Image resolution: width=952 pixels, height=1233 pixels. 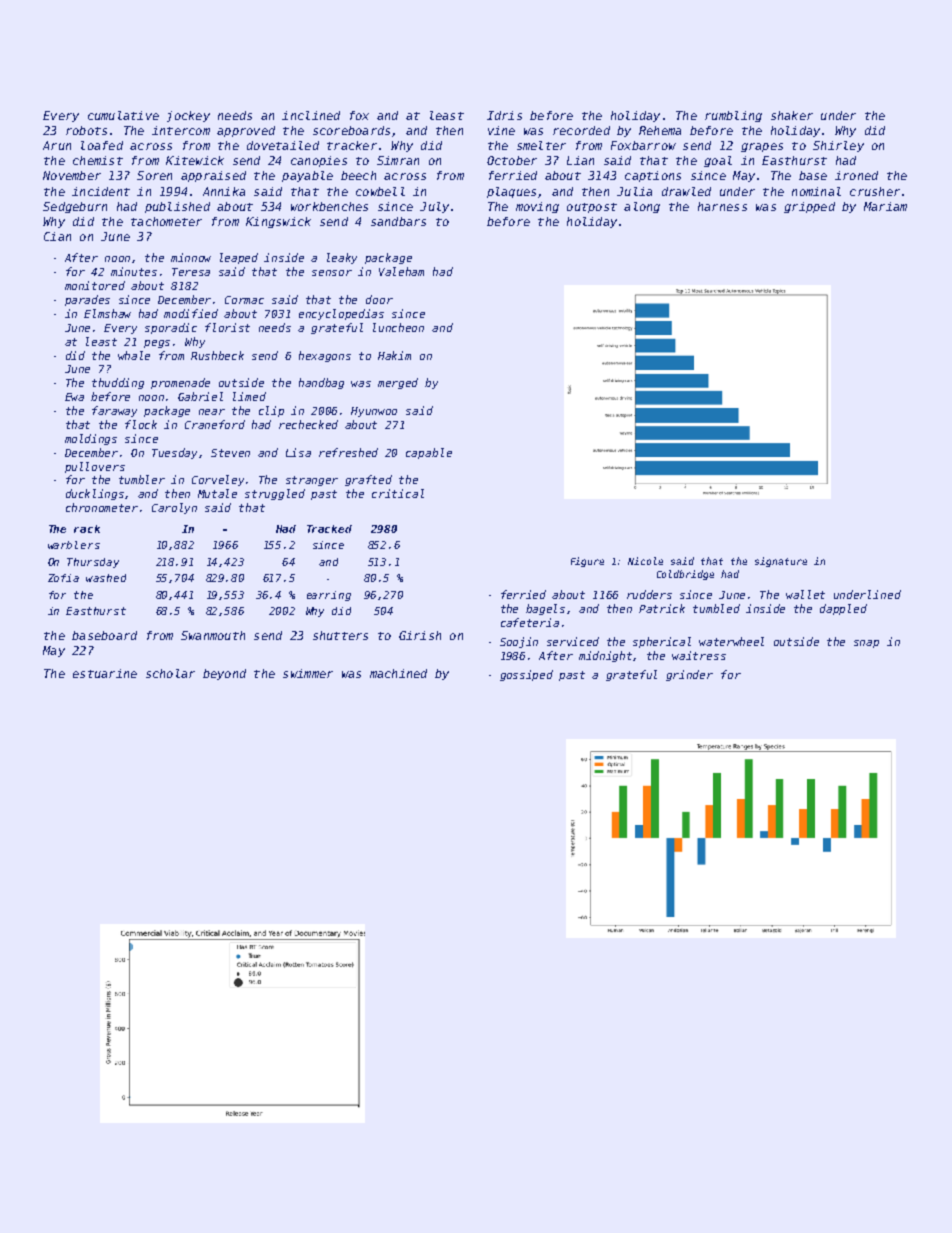 What do you see at coordinates (722, 206) in the image?
I see `harness` at bounding box center [722, 206].
